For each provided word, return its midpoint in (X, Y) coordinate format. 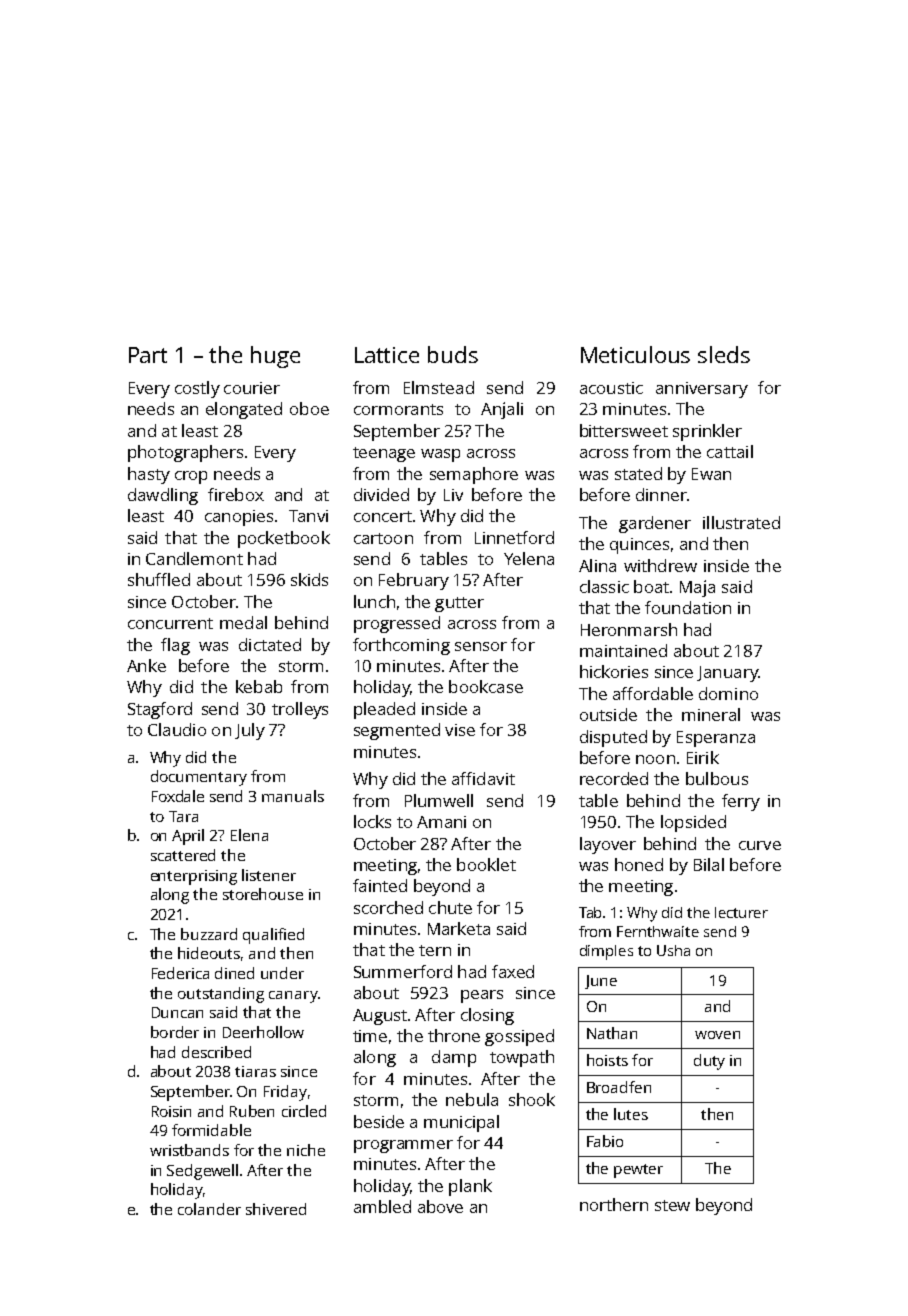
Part (148, 355)
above (440, 1206)
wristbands (189, 1150)
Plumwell (439, 800)
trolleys (300, 710)
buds (453, 354)
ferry (741, 802)
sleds (724, 354)
